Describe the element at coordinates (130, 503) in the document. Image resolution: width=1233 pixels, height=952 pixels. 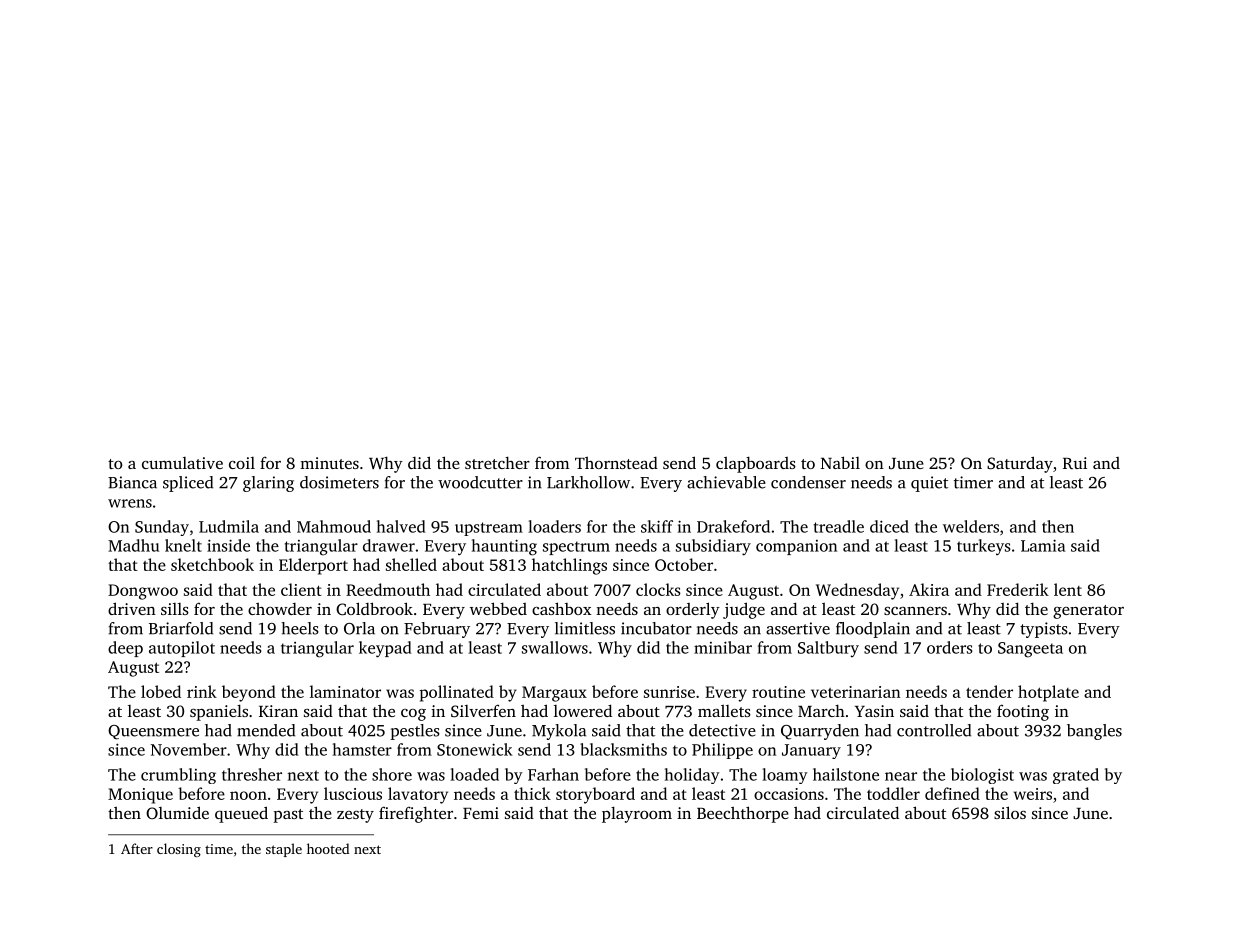
I see `wrens` at that location.
